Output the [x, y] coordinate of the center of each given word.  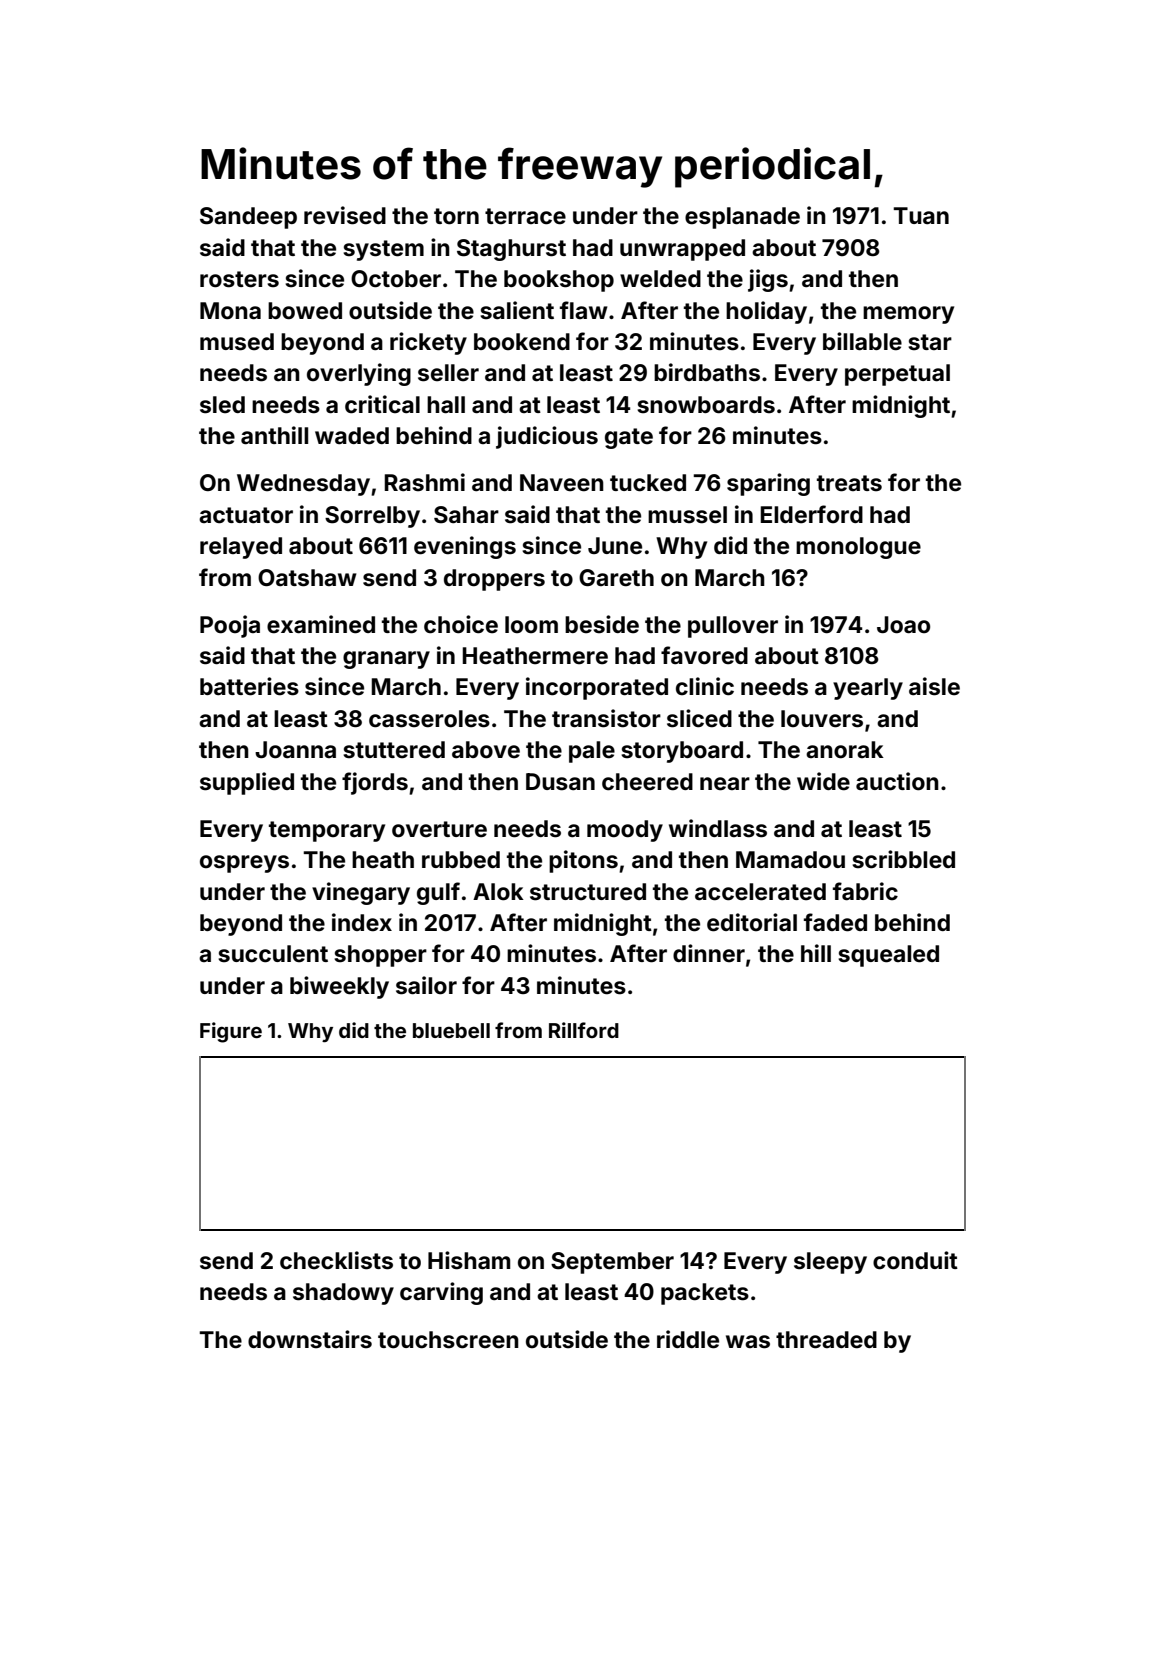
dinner [709, 953]
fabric [865, 891]
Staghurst [511, 250]
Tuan [921, 215]
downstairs [310, 1339]
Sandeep [248, 218]
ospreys [244, 864]
